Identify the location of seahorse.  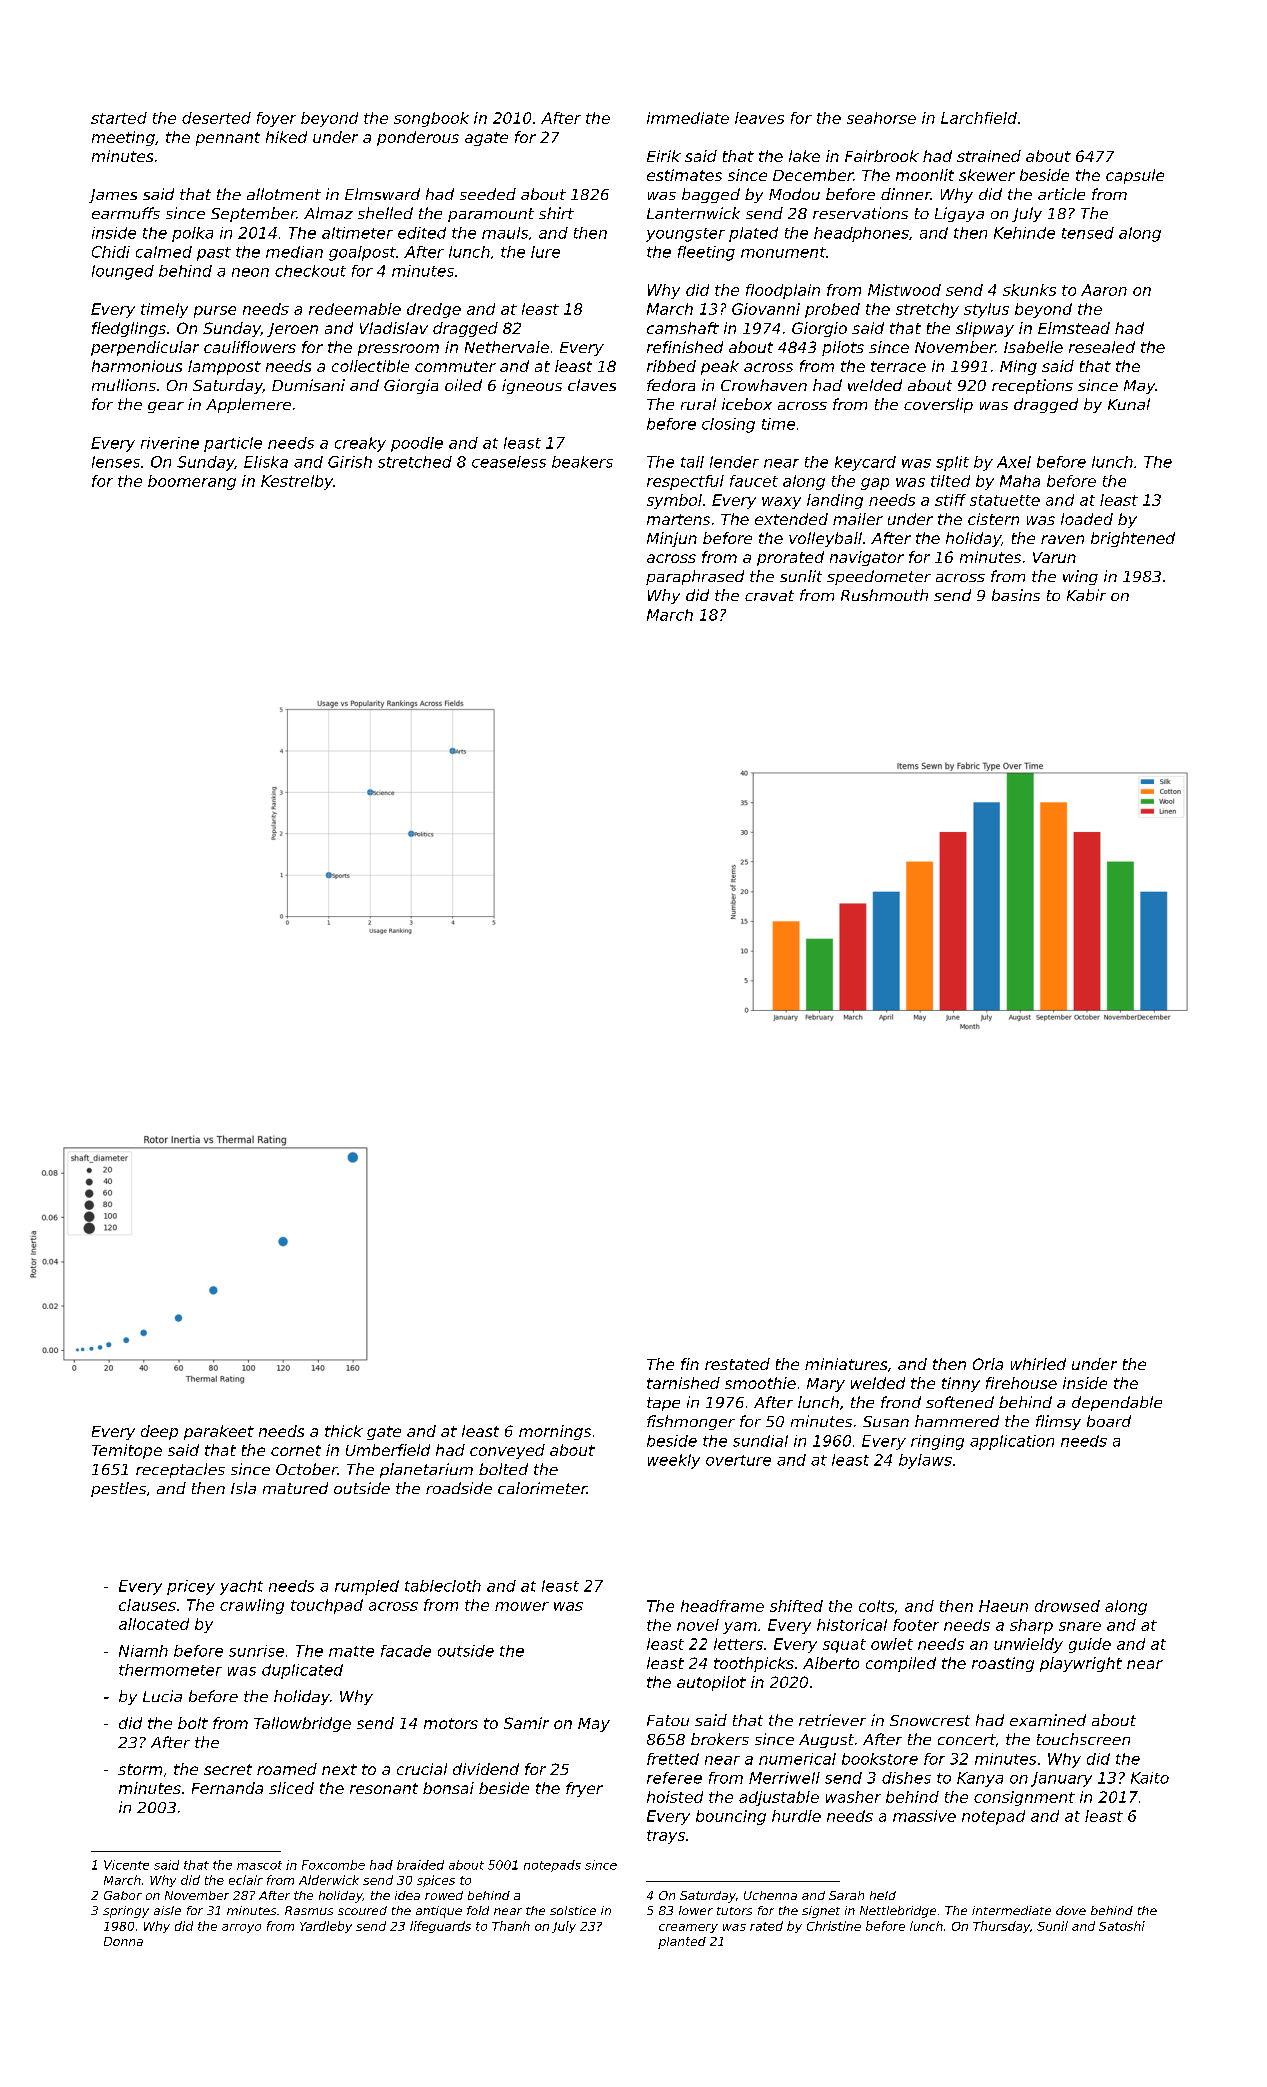
(881, 118).
